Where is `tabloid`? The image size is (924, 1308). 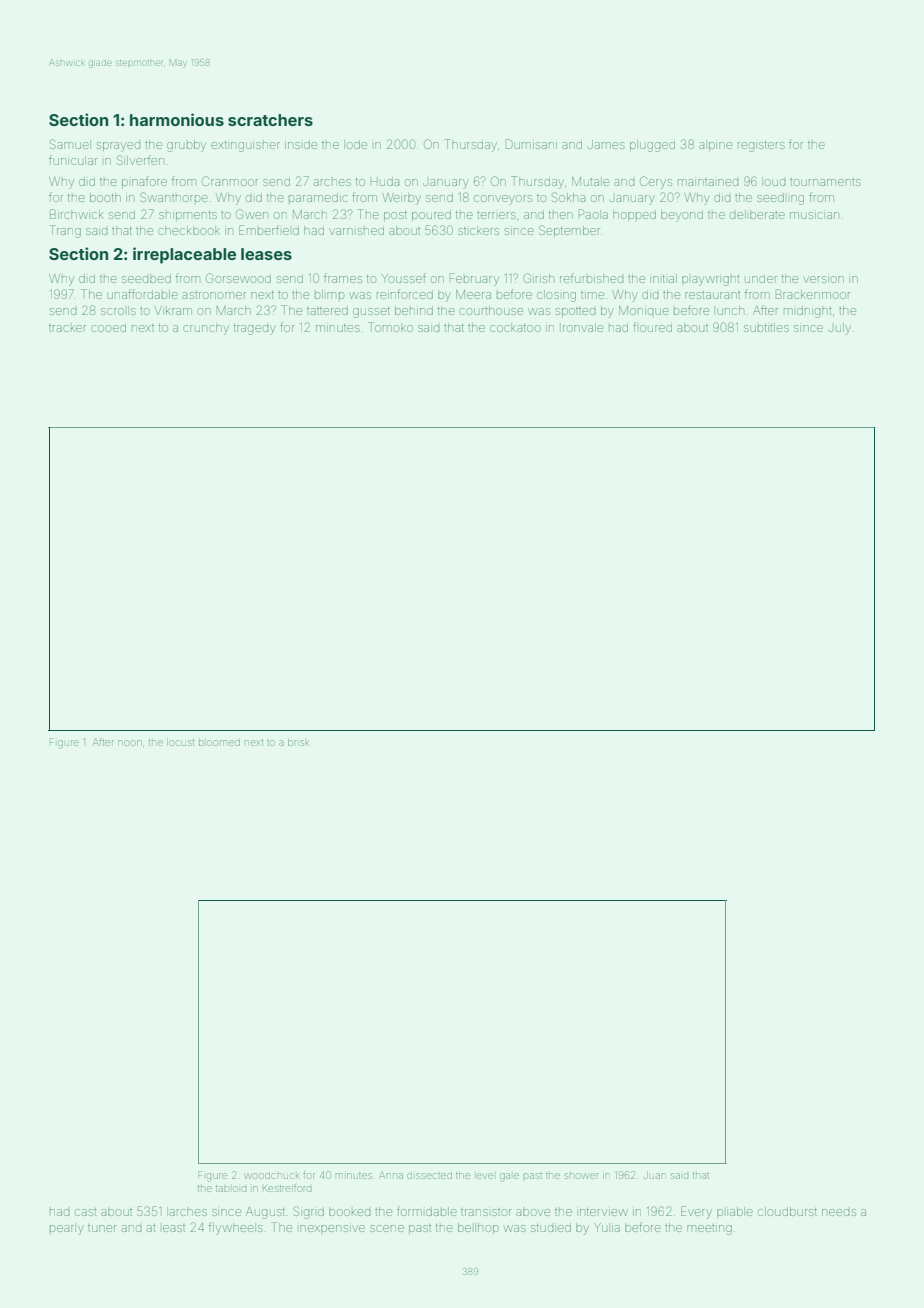
tabloid is located at coordinates (231, 1189).
